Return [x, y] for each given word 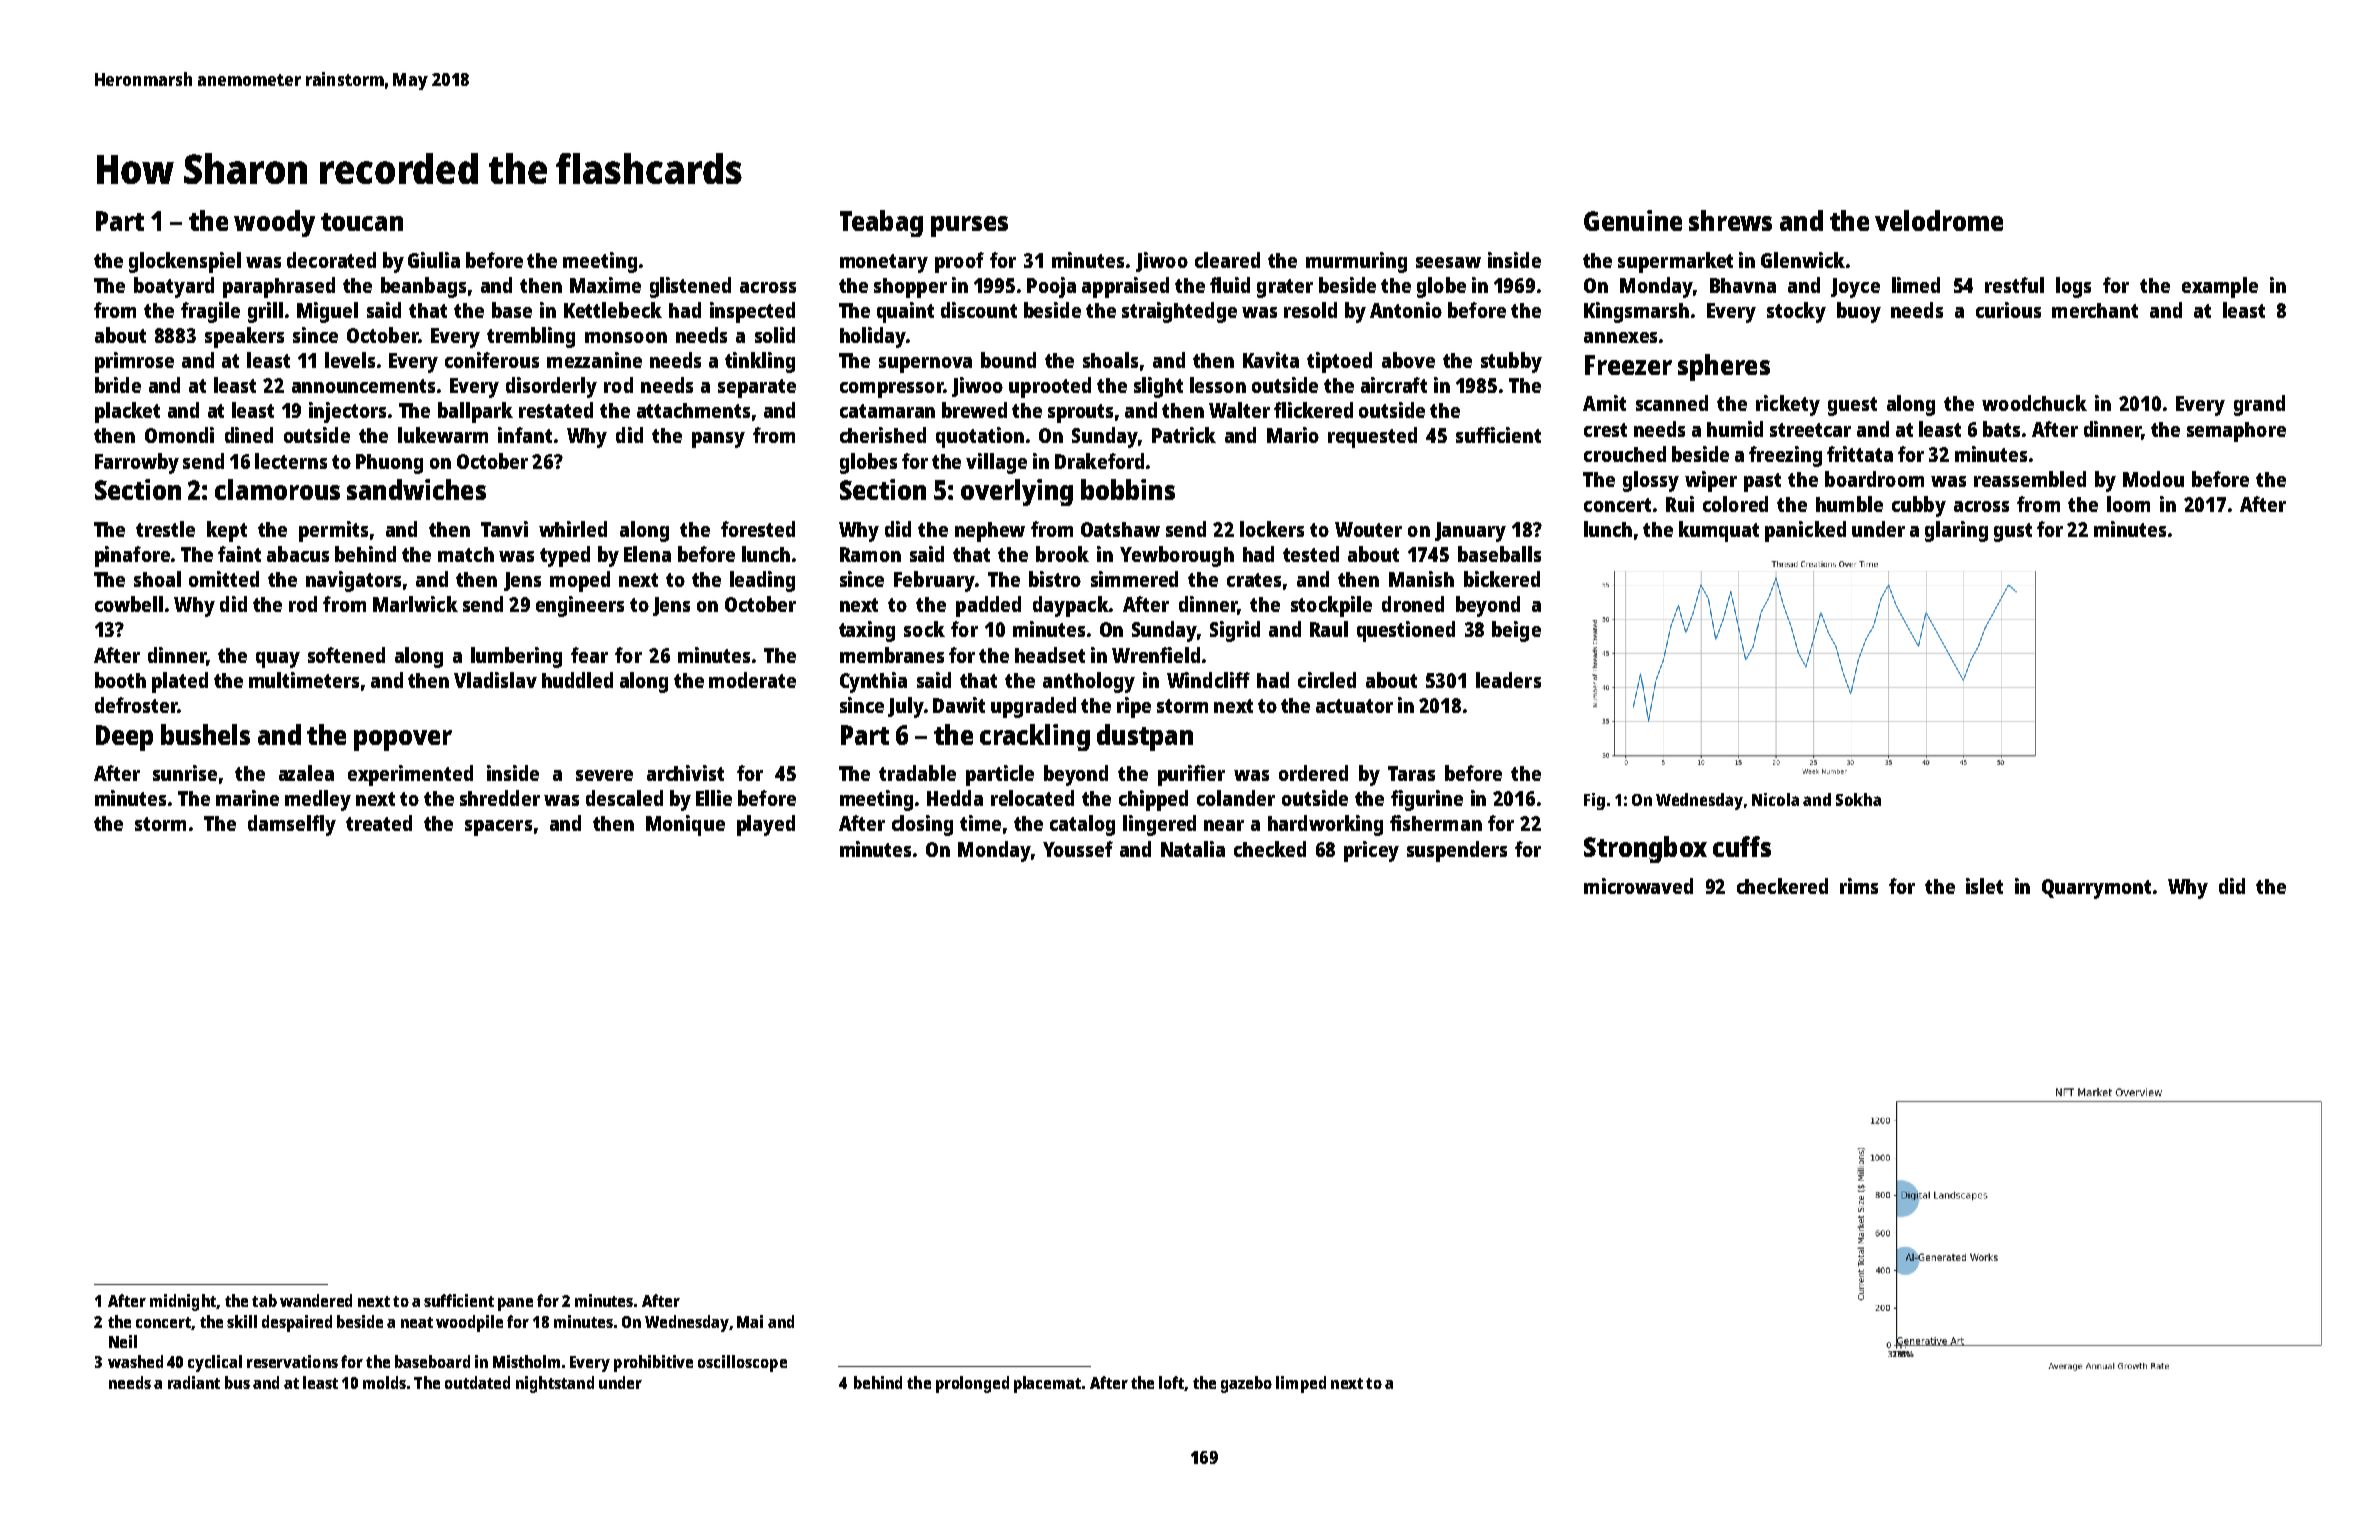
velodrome [1939, 220]
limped [1301, 1384]
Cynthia [873, 682]
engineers [580, 606]
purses [969, 226]
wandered [316, 1300]
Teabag [881, 223]
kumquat [1719, 531]
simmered [1134, 579]
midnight [183, 1302]
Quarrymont [2096, 889]
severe [604, 775]
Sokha [1858, 799]
